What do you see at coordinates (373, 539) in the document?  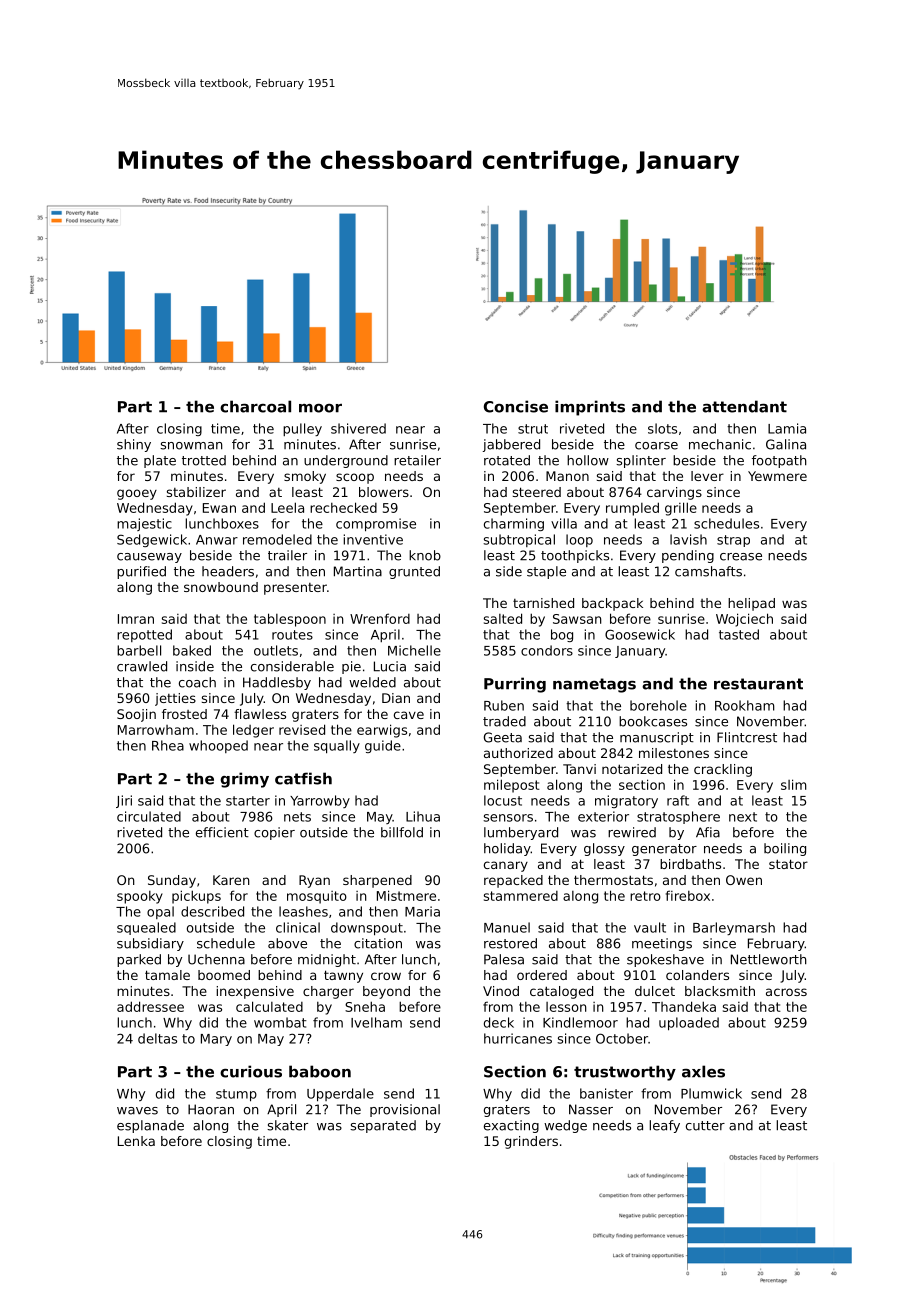 I see `inventive` at bounding box center [373, 539].
